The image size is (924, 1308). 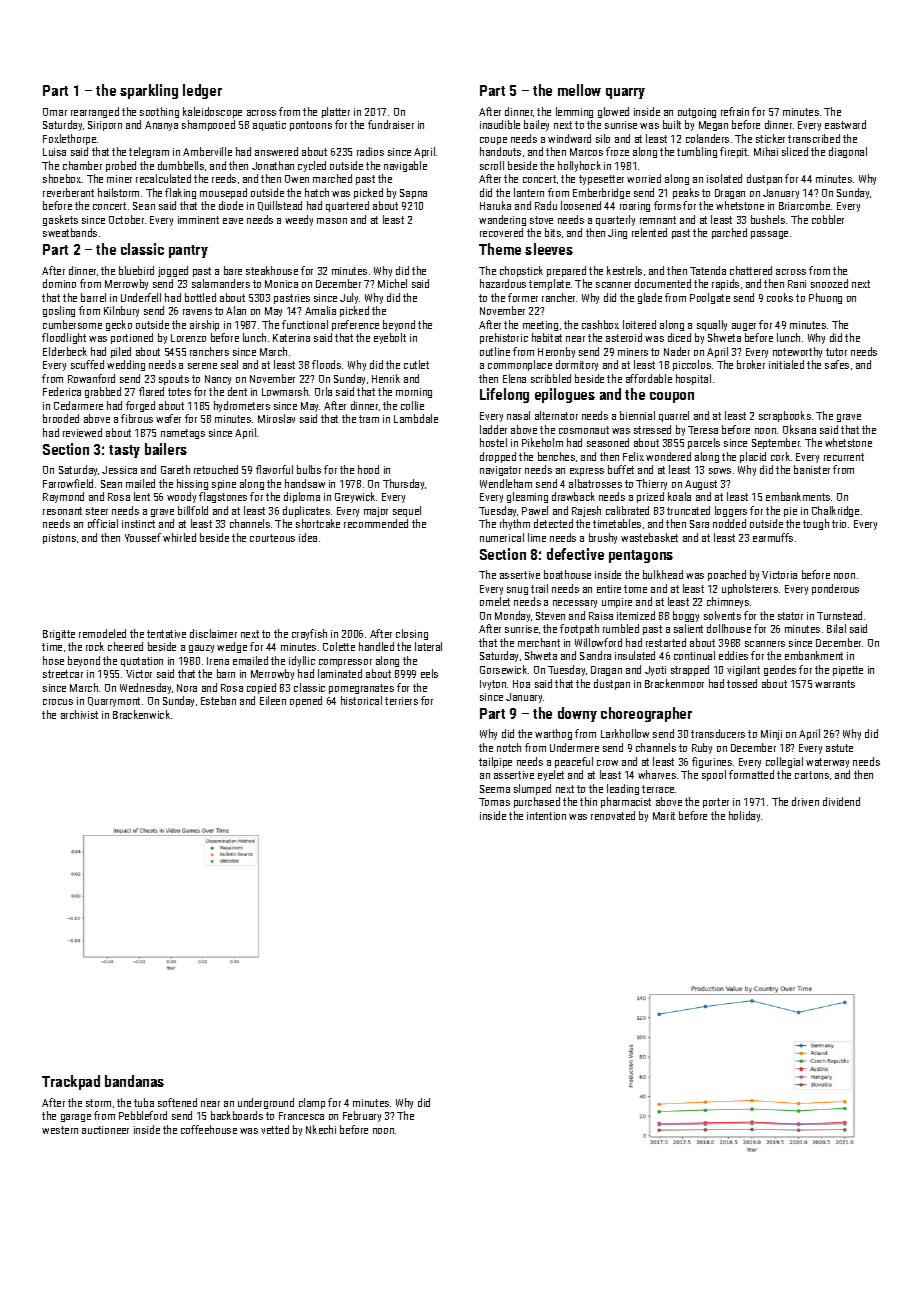 I want to click on Esteban, so click(x=218, y=700).
